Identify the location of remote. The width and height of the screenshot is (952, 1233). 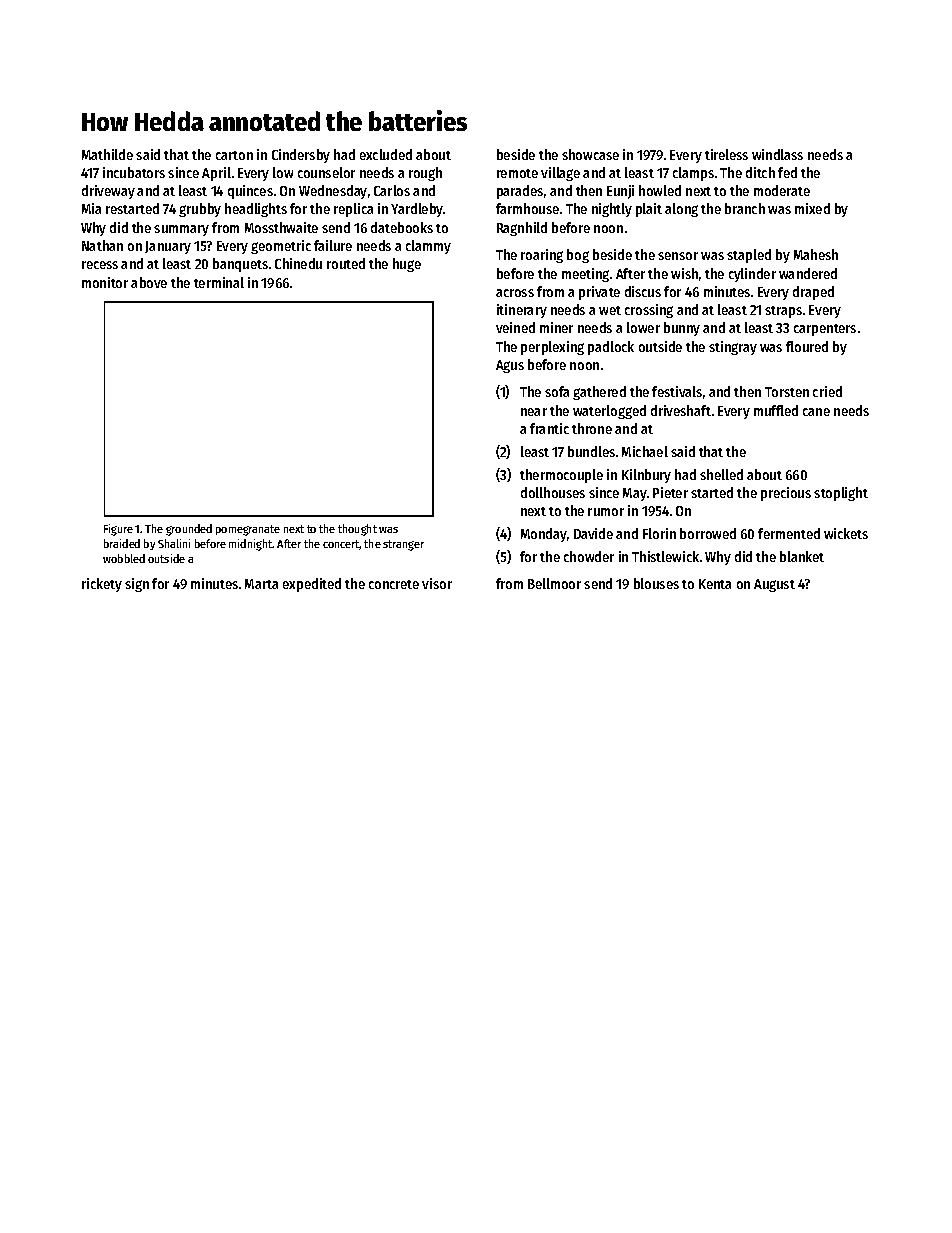
(517, 173).
